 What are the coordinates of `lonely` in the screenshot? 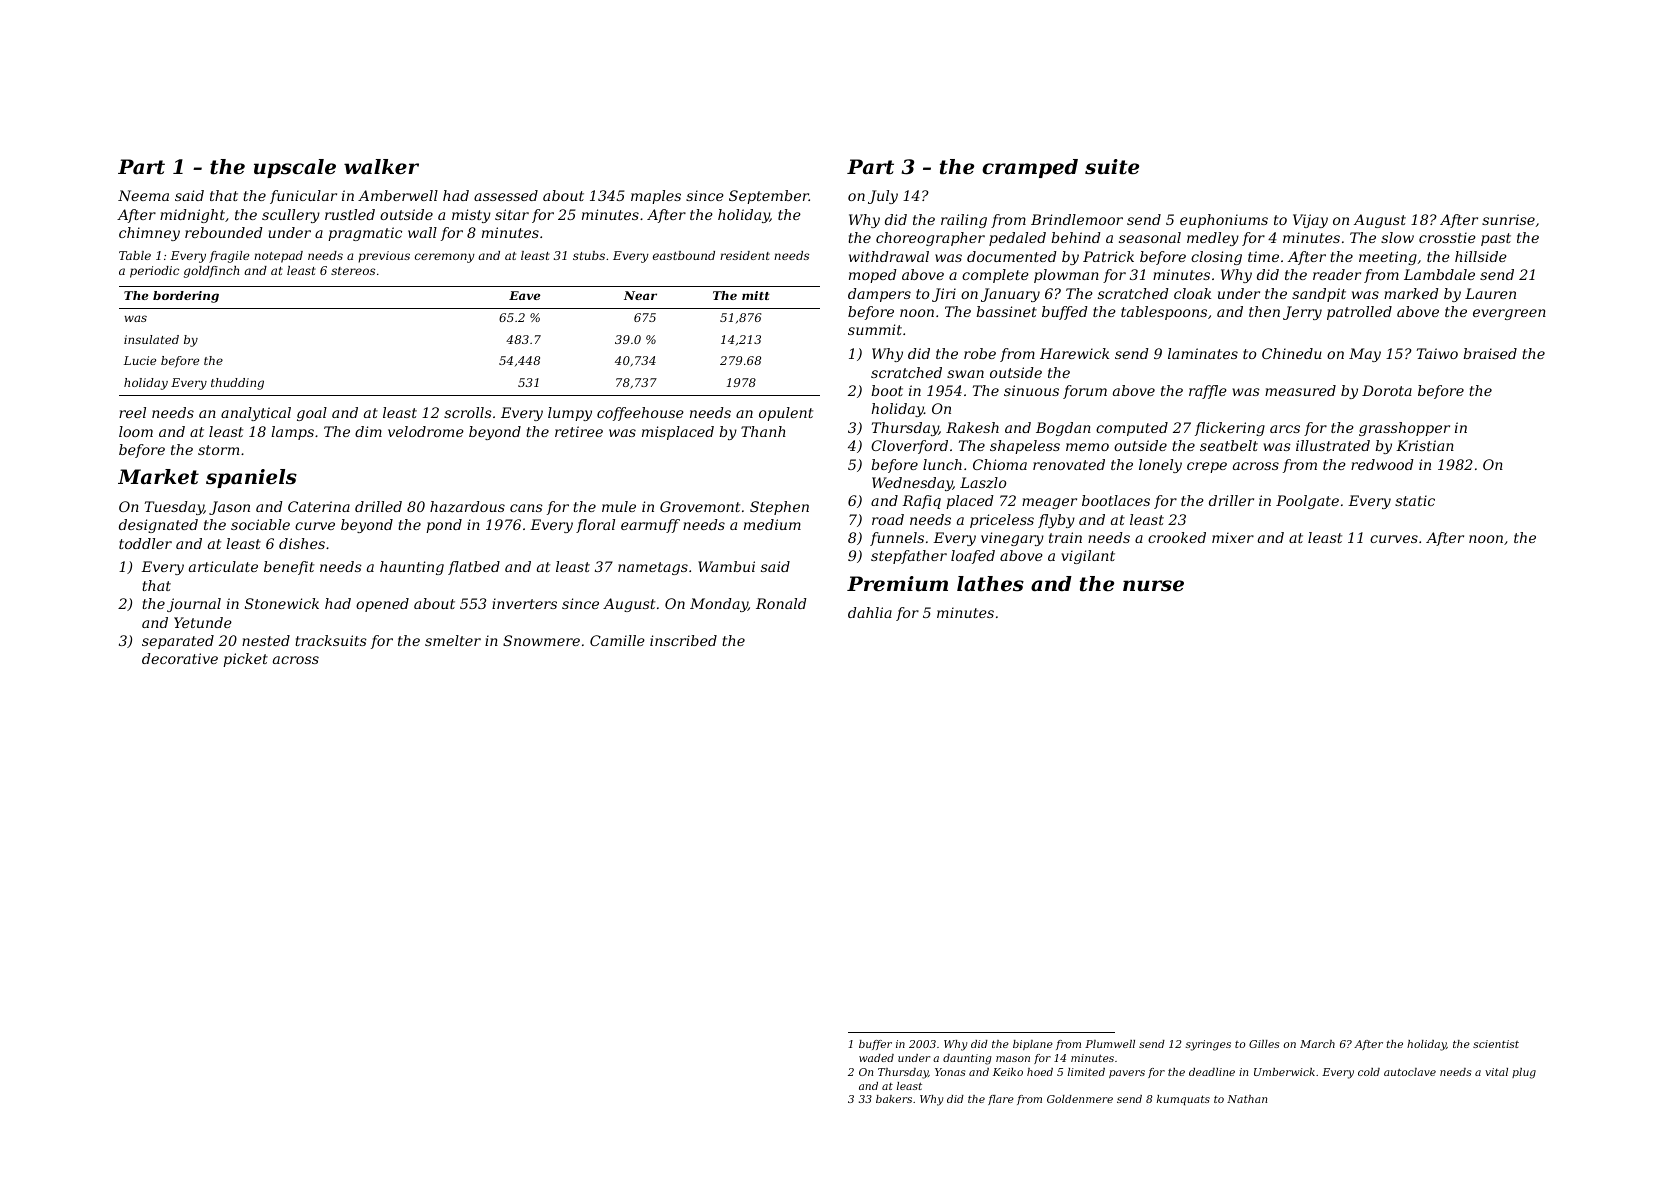 It's located at (1160, 466).
